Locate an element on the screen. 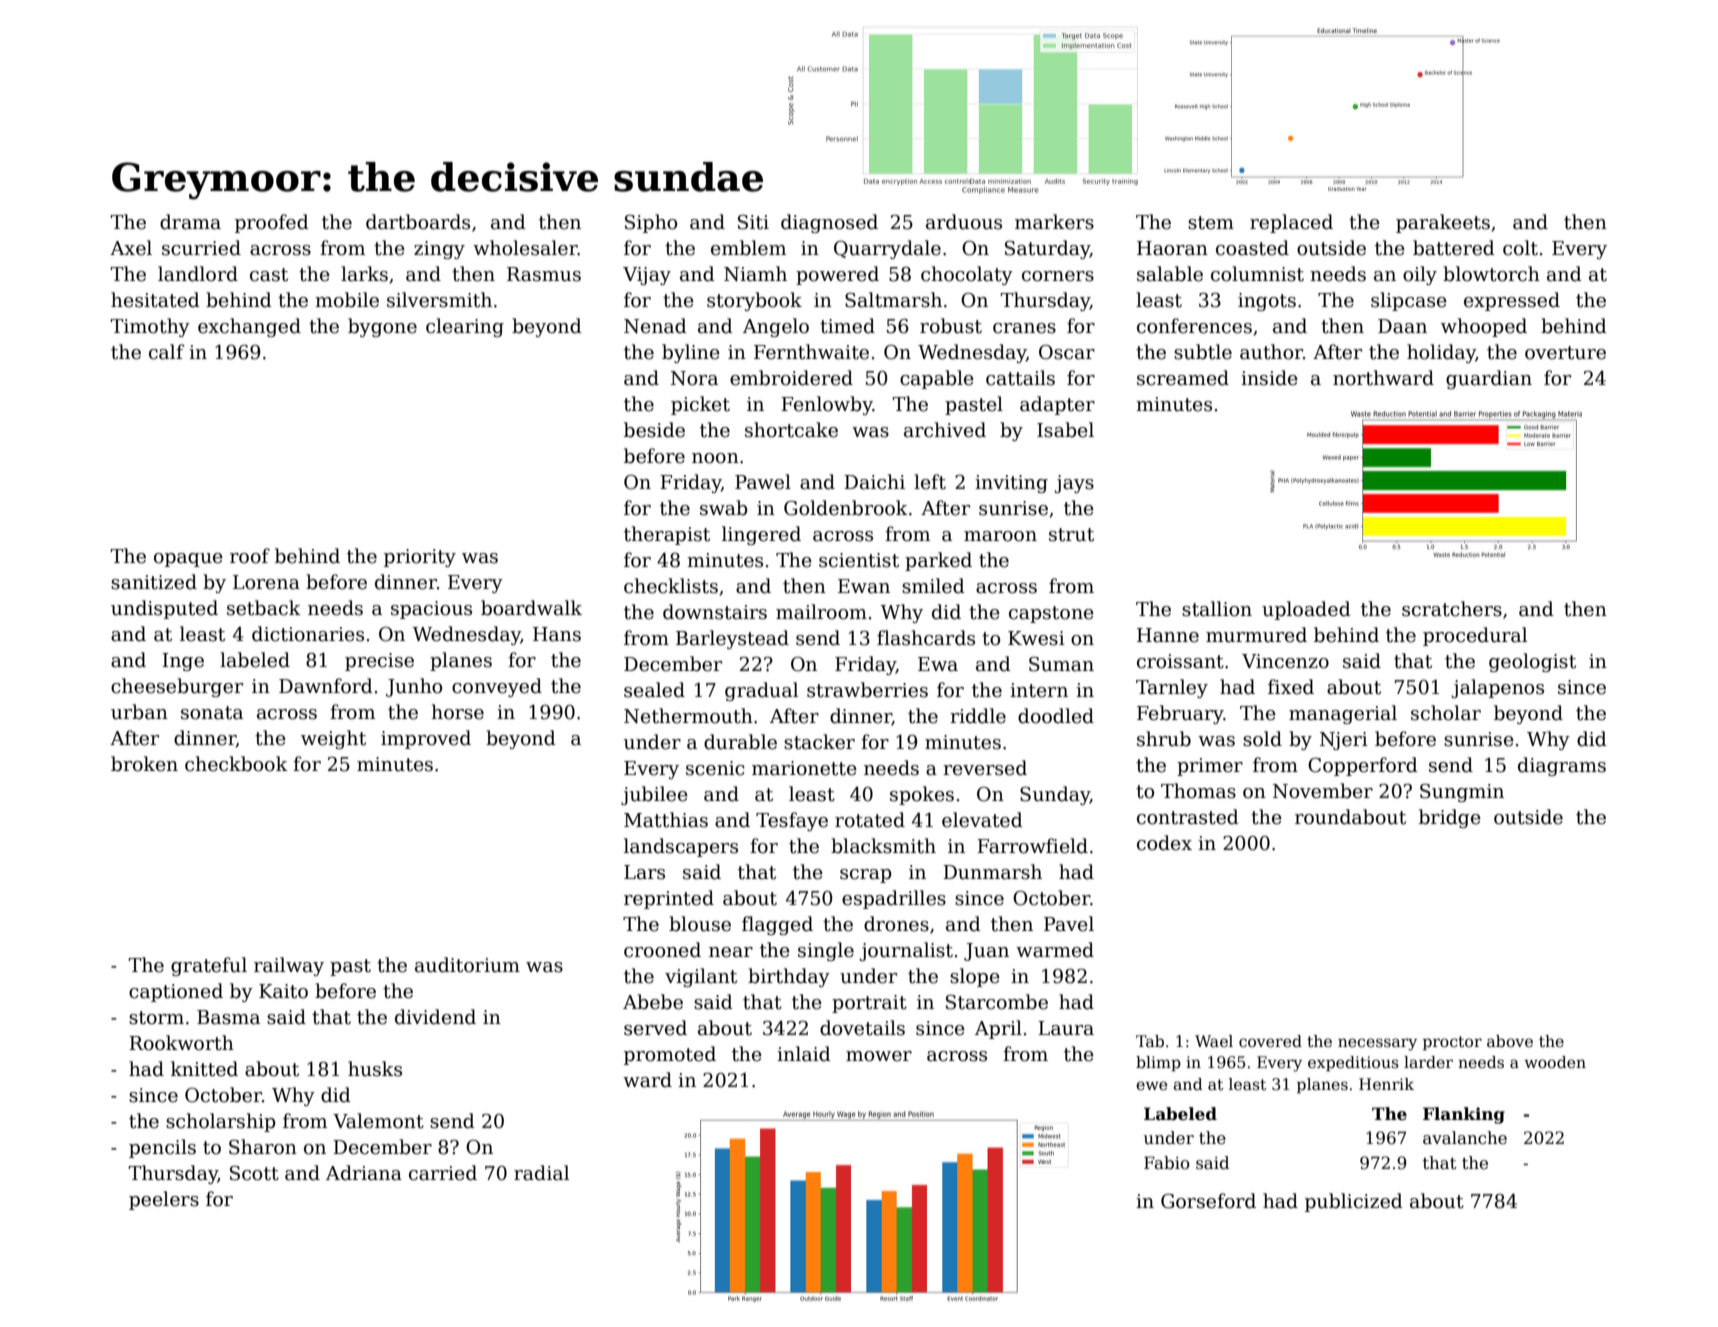 The image size is (1718, 1327). checkbook is located at coordinates (236, 764).
